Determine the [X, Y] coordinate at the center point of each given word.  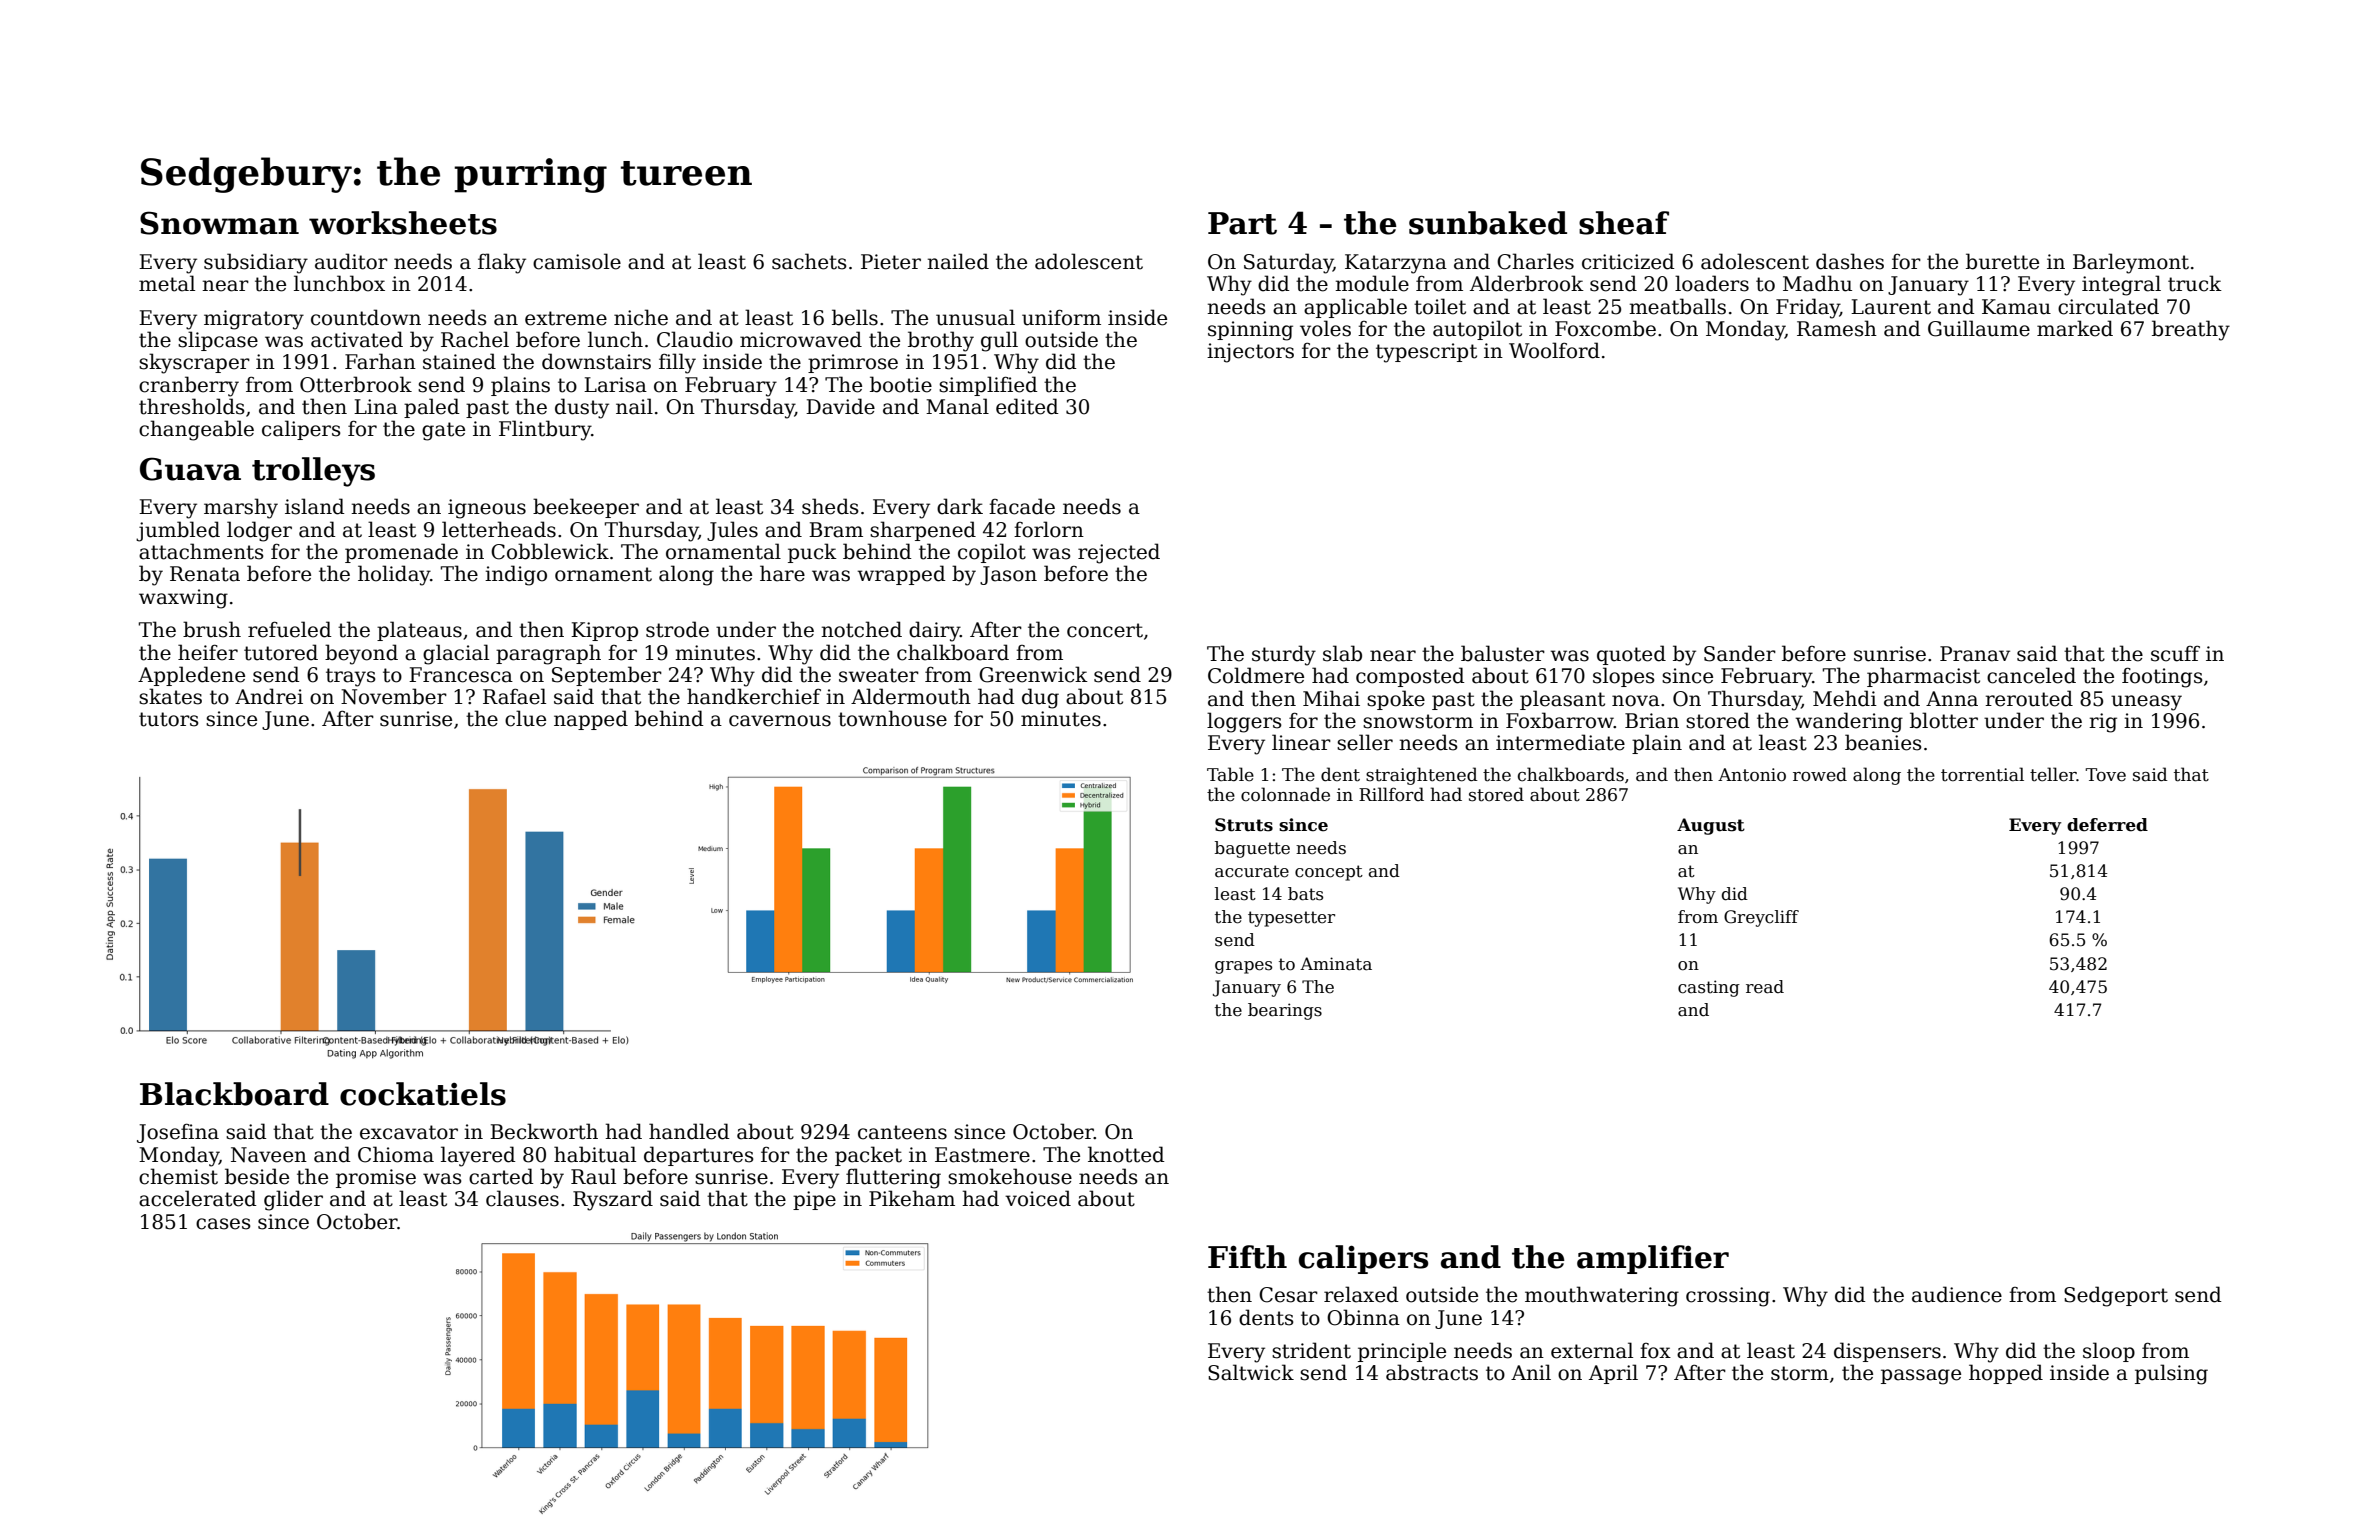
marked [2075, 328]
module [1372, 283]
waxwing [183, 599]
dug [1040, 698]
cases [223, 1224]
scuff [2175, 653]
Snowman [219, 223]
